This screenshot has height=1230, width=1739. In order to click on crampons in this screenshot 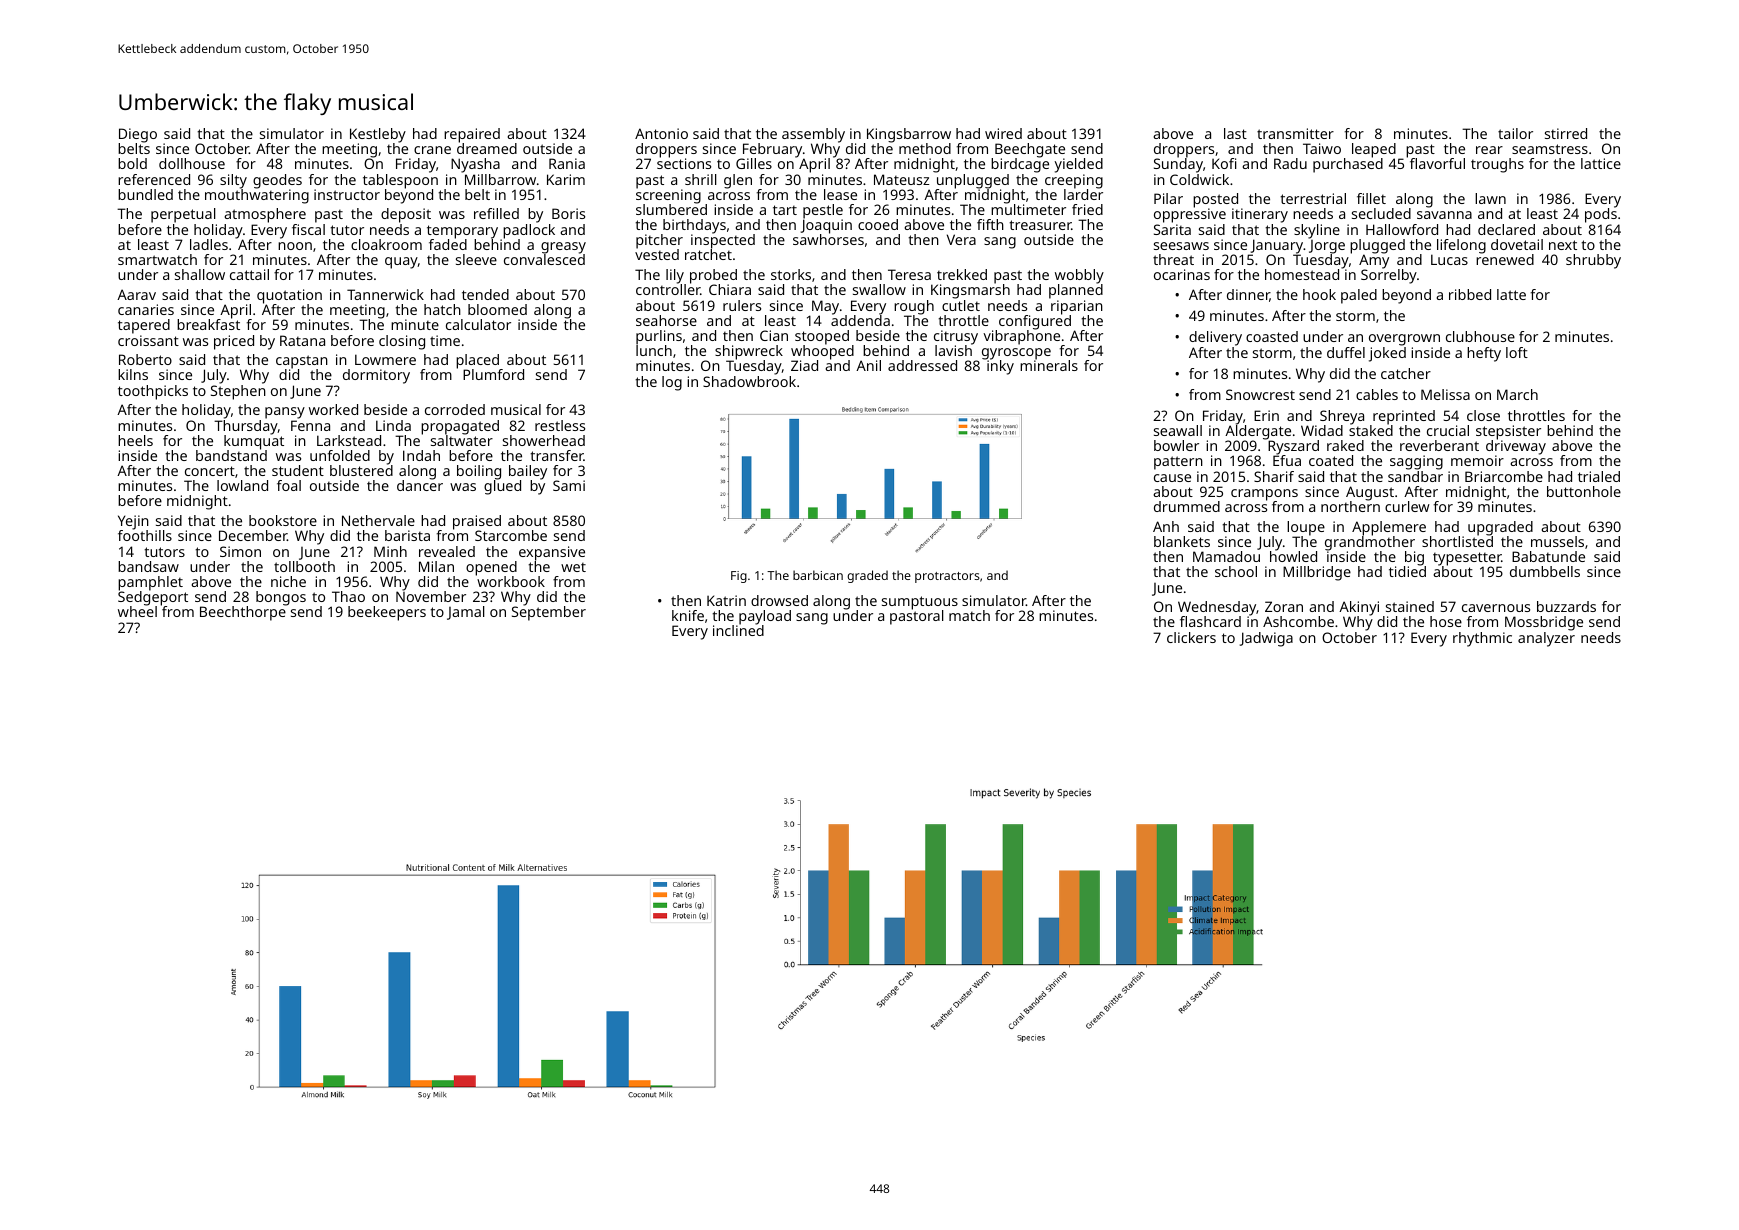, I will do `click(1264, 495)`.
